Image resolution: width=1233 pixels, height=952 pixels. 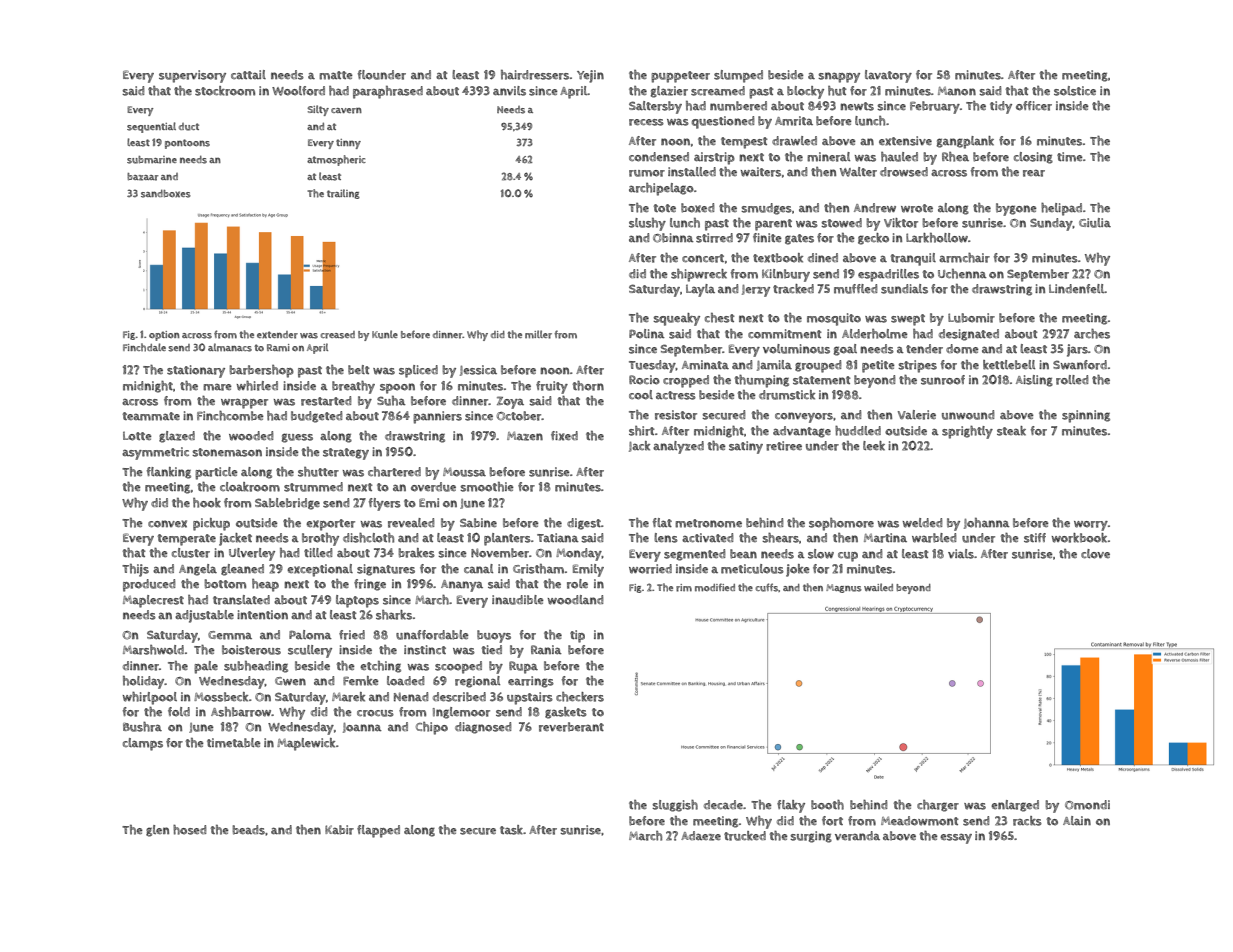 I want to click on exporter, so click(x=330, y=525).
